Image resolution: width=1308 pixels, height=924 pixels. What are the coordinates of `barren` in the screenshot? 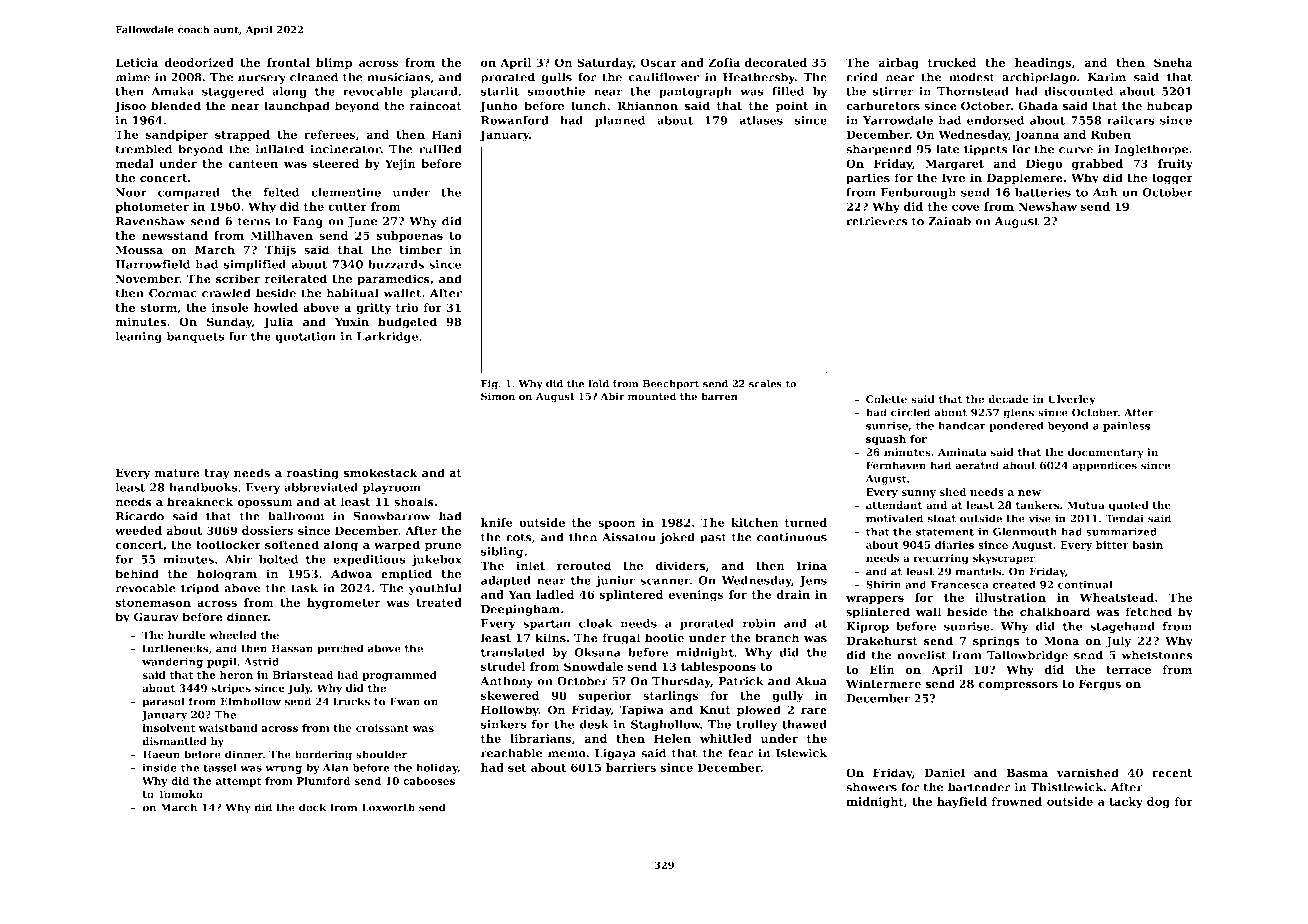 It's located at (719, 396).
